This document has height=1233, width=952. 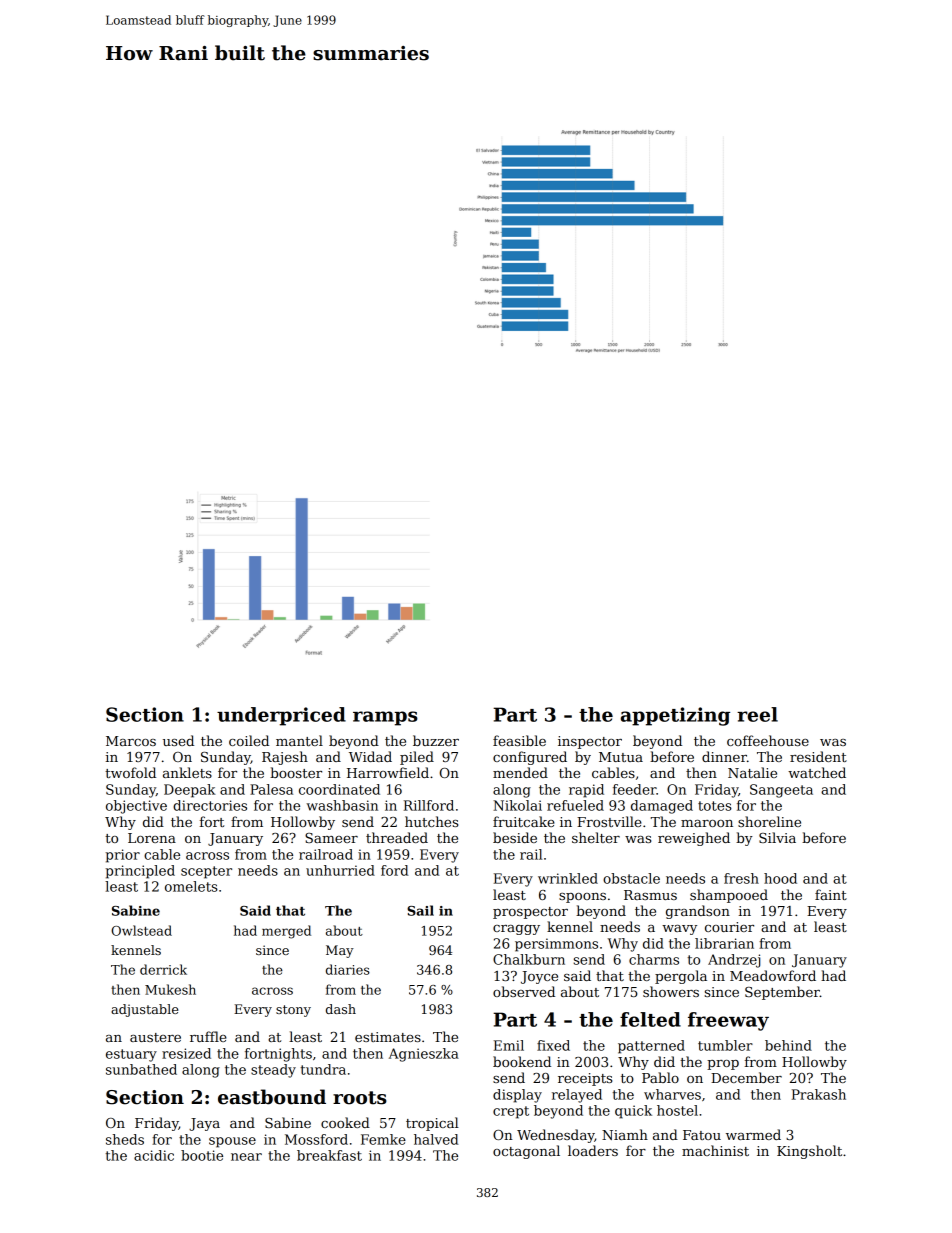 What do you see at coordinates (397, 837) in the document?
I see `threaded` at bounding box center [397, 837].
